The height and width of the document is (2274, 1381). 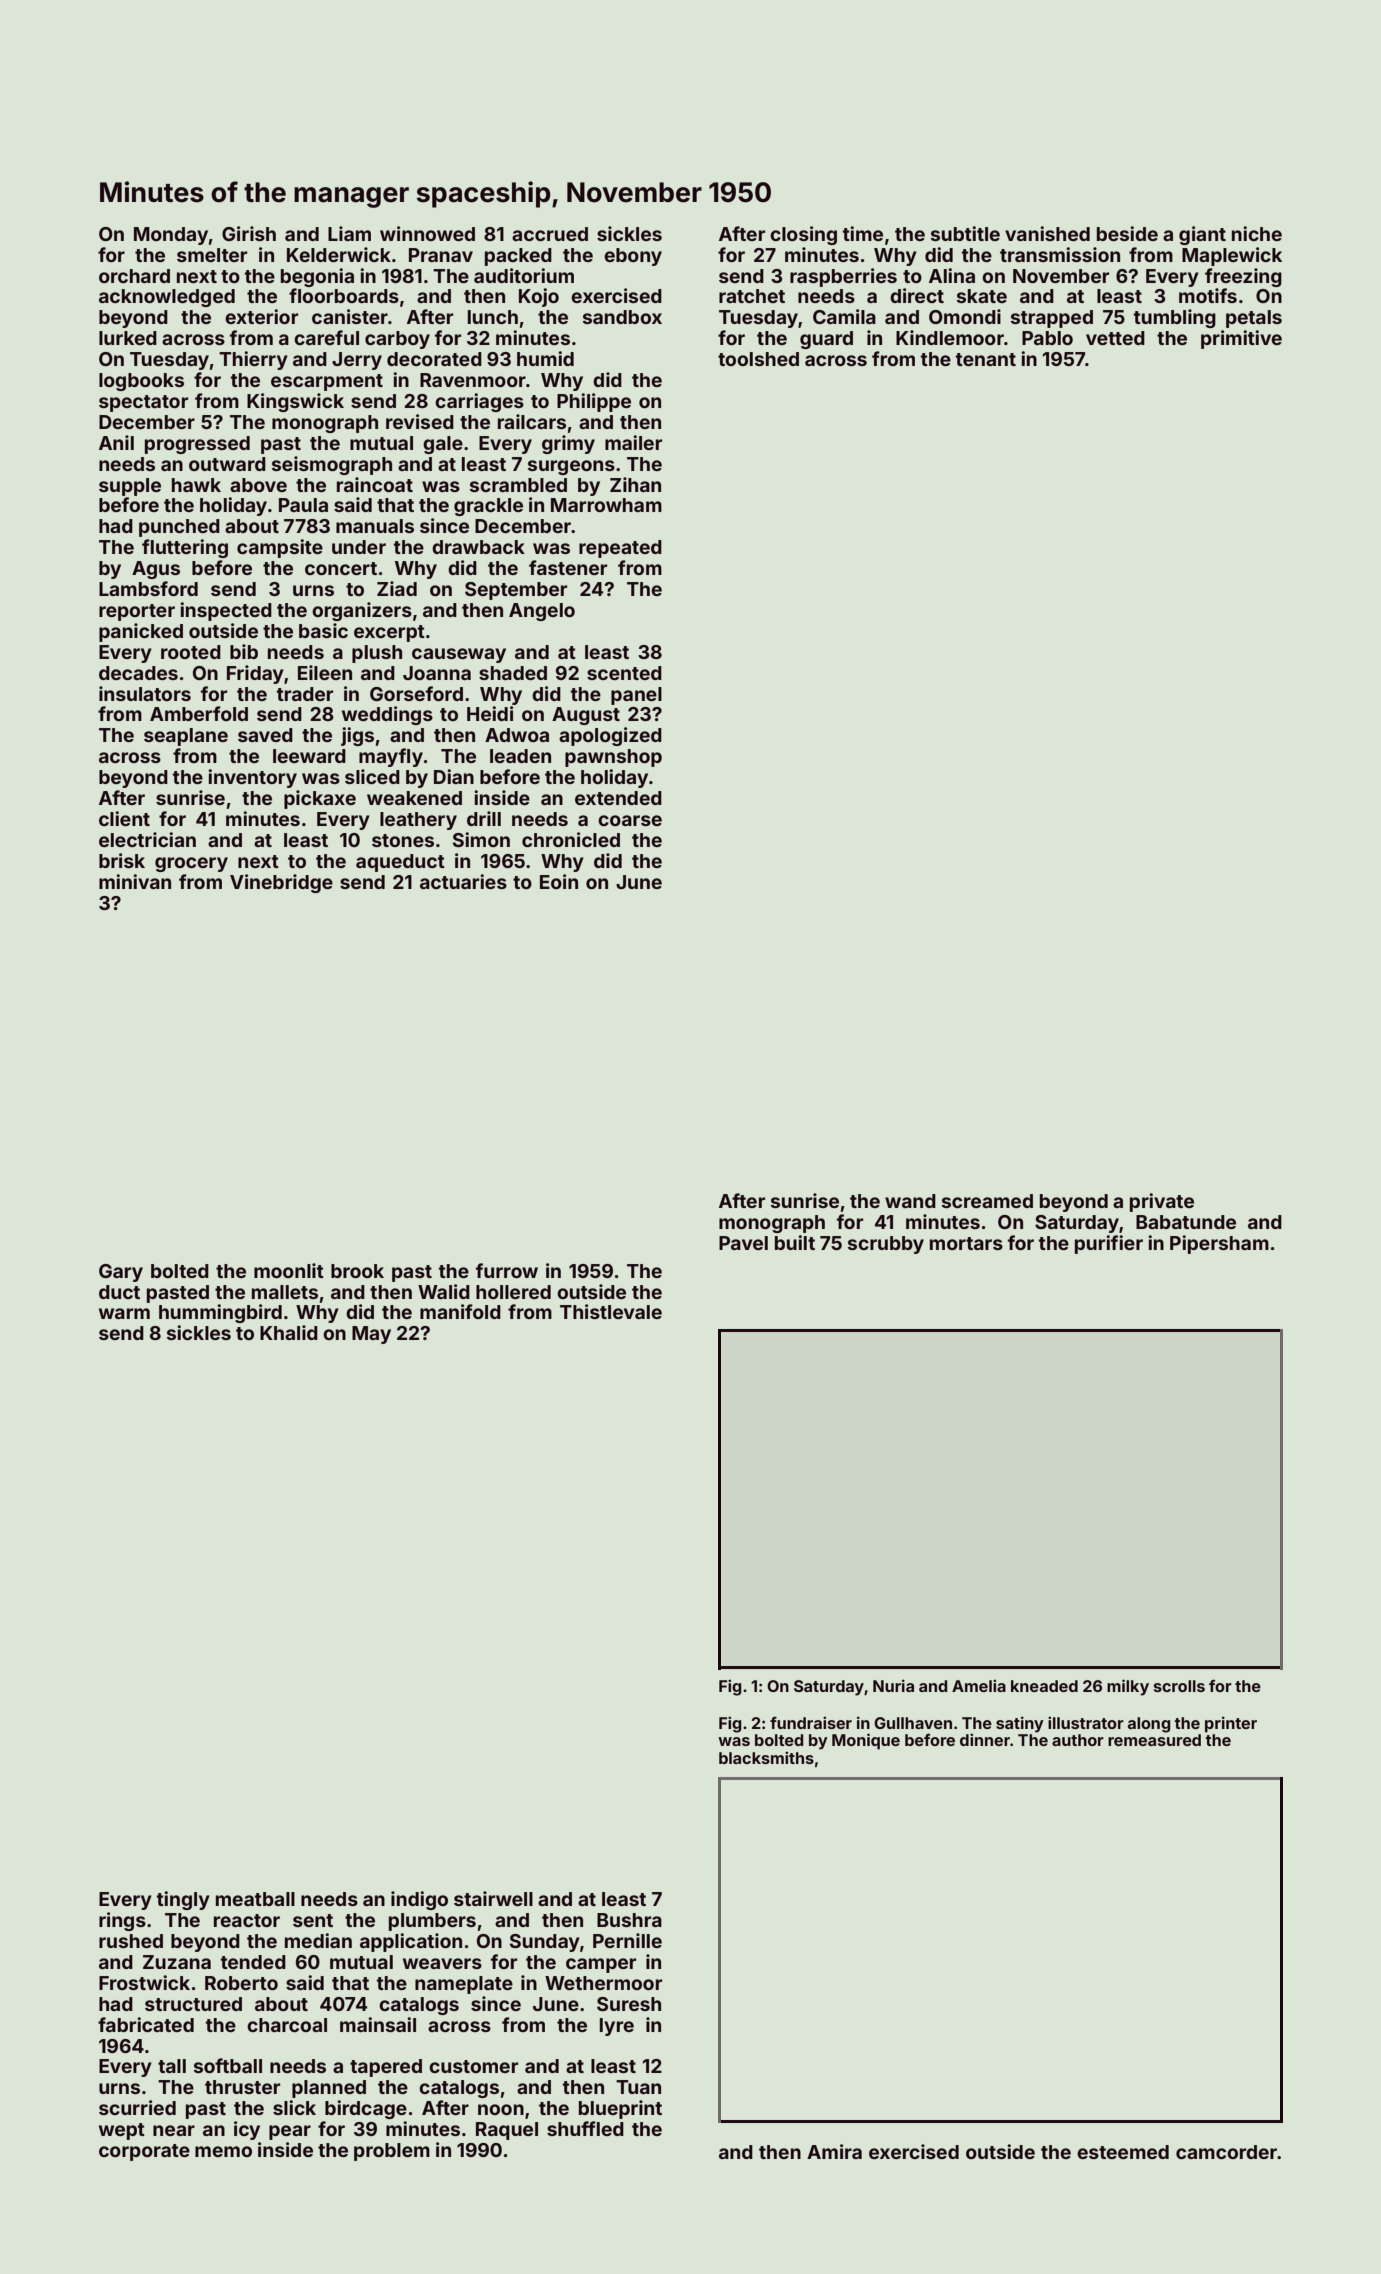 I want to click on tall, so click(x=172, y=2066).
